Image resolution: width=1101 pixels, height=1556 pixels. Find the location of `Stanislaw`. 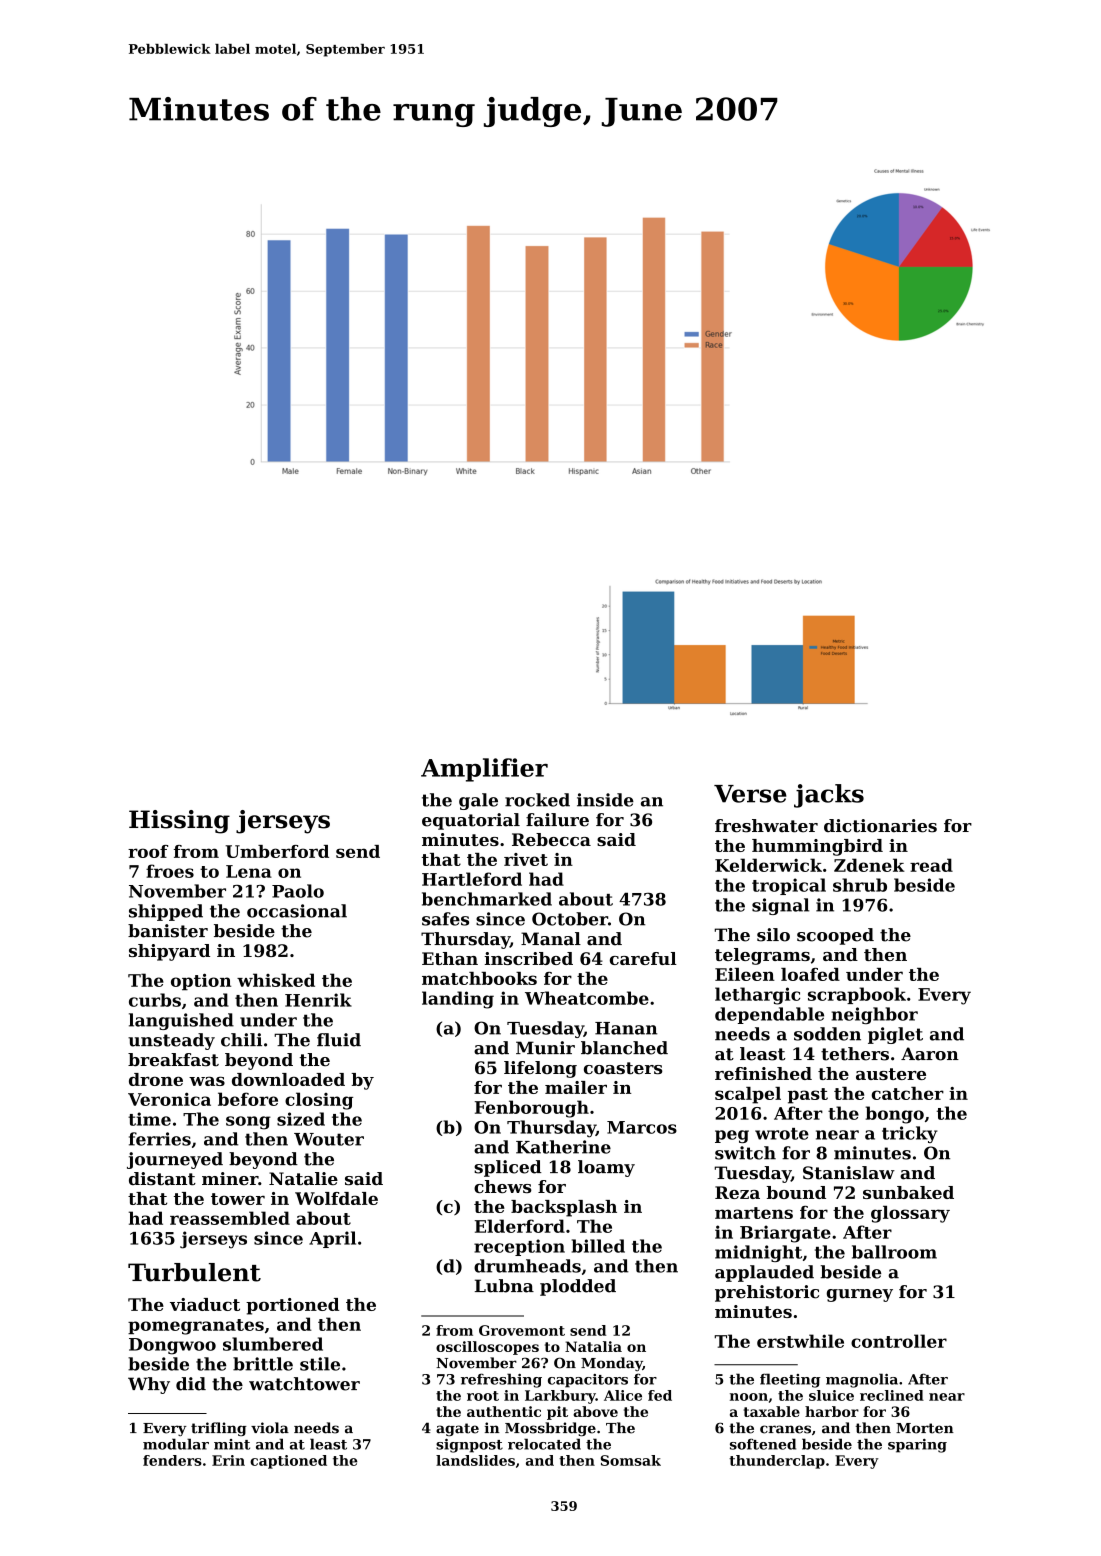

Stanislaw is located at coordinates (849, 1173).
